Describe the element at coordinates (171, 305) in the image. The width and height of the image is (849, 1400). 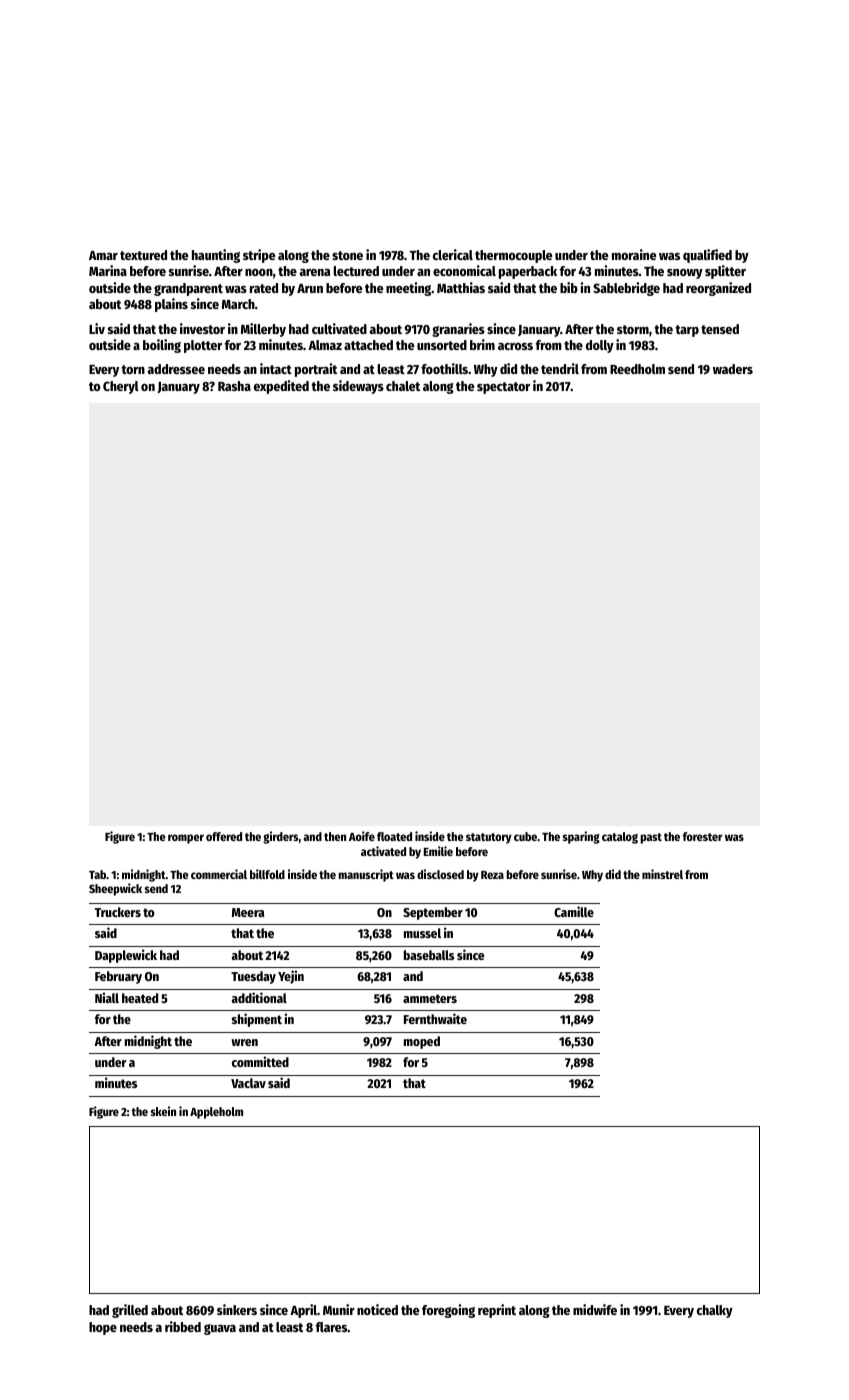
I see `plains` at that location.
